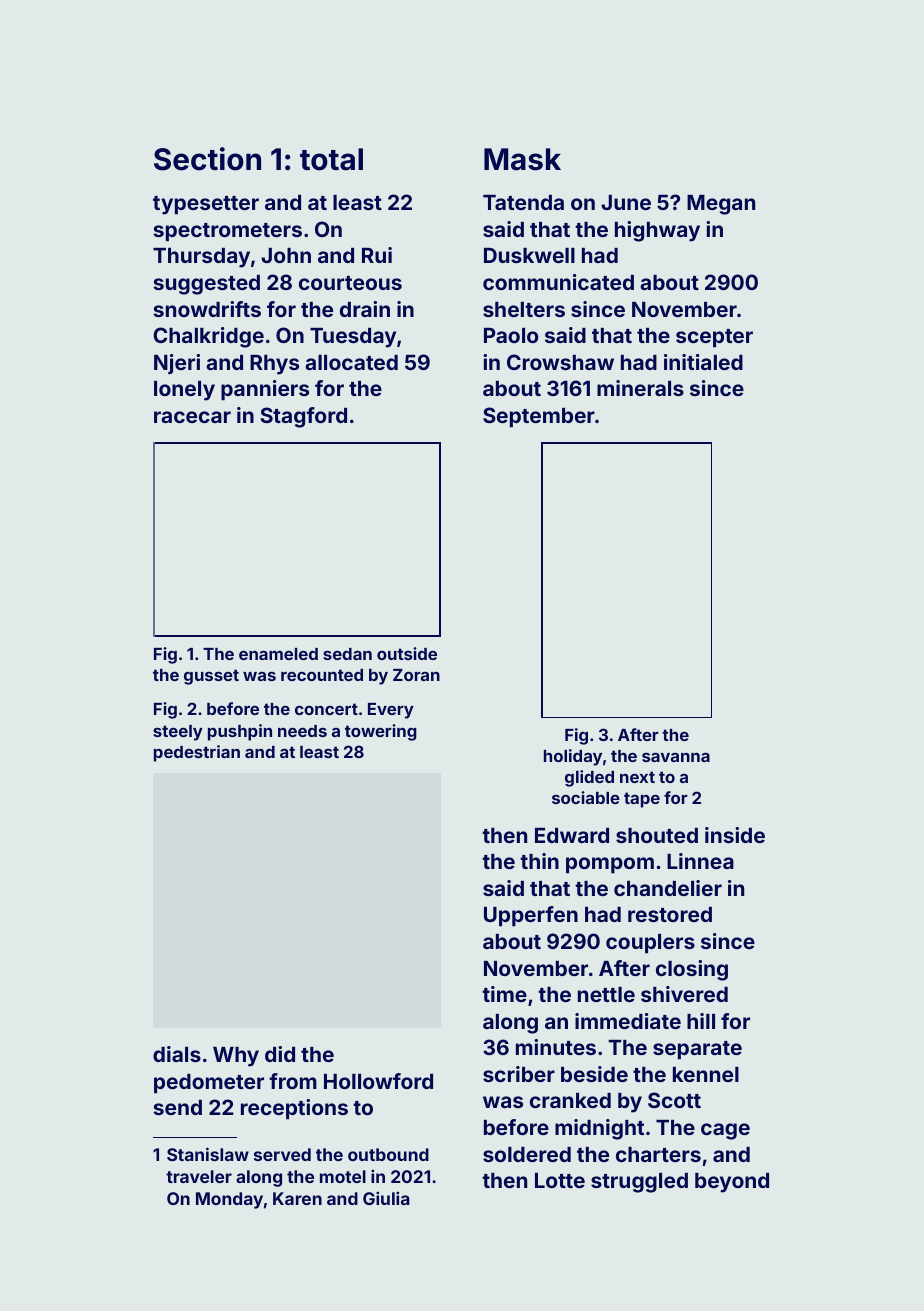 This screenshot has height=1311, width=924. Describe the element at coordinates (560, 362) in the screenshot. I see `Crowshaw` at that location.
